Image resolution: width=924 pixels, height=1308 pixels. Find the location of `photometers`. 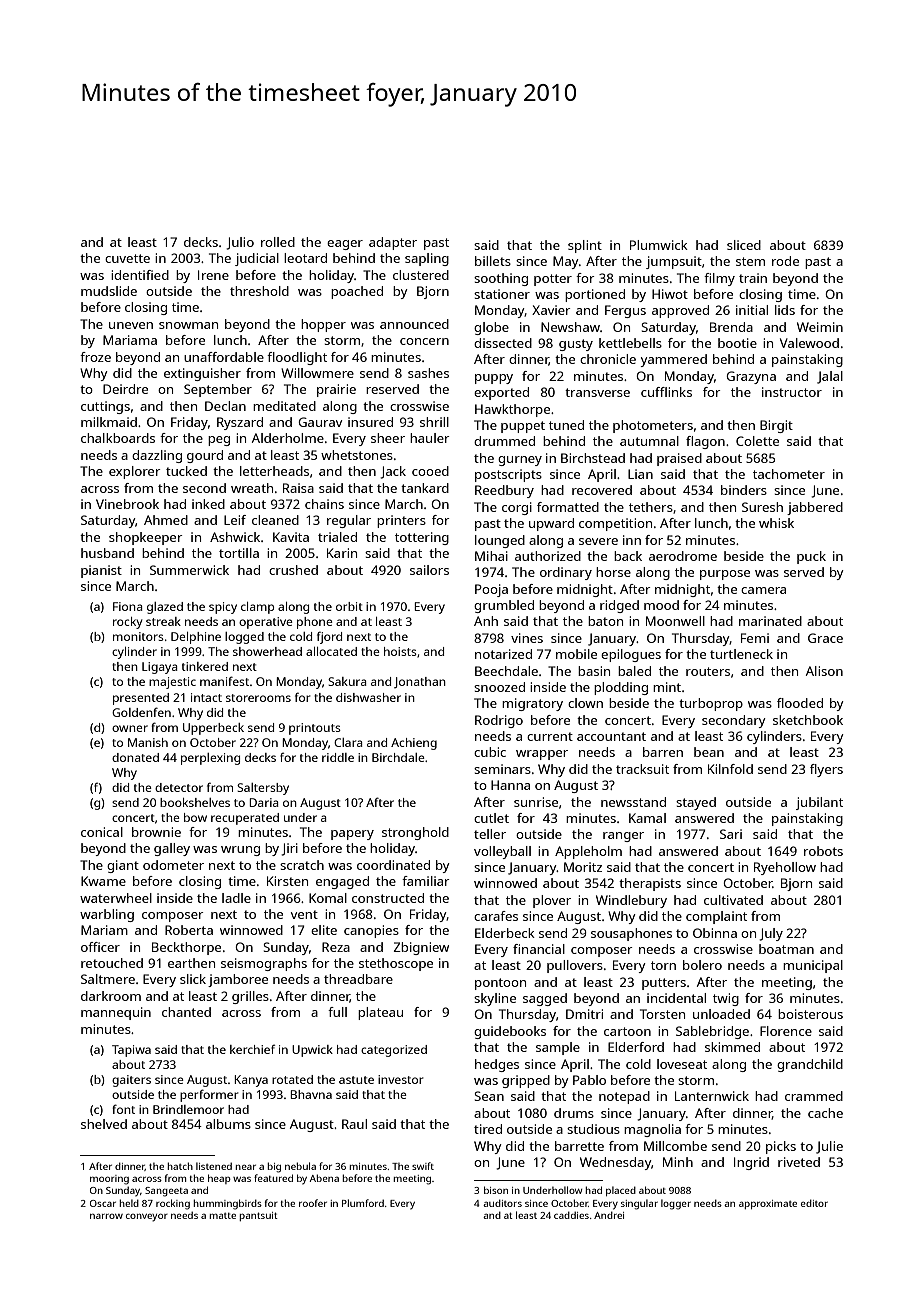

photometers is located at coordinates (653, 426).
